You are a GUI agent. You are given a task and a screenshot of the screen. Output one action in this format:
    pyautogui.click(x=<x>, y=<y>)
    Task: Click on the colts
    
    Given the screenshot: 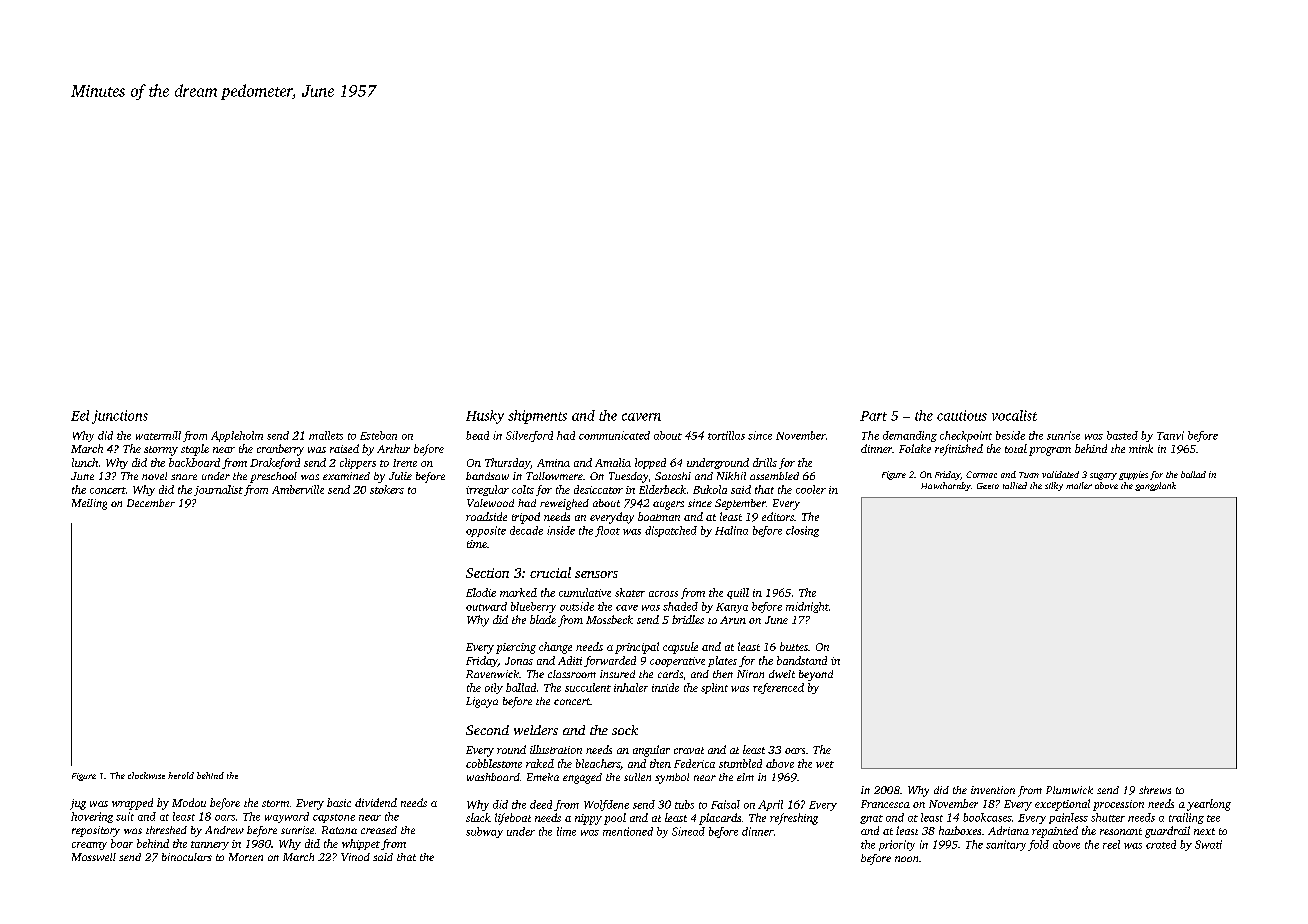 What is the action you would take?
    pyautogui.click(x=523, y=489)
